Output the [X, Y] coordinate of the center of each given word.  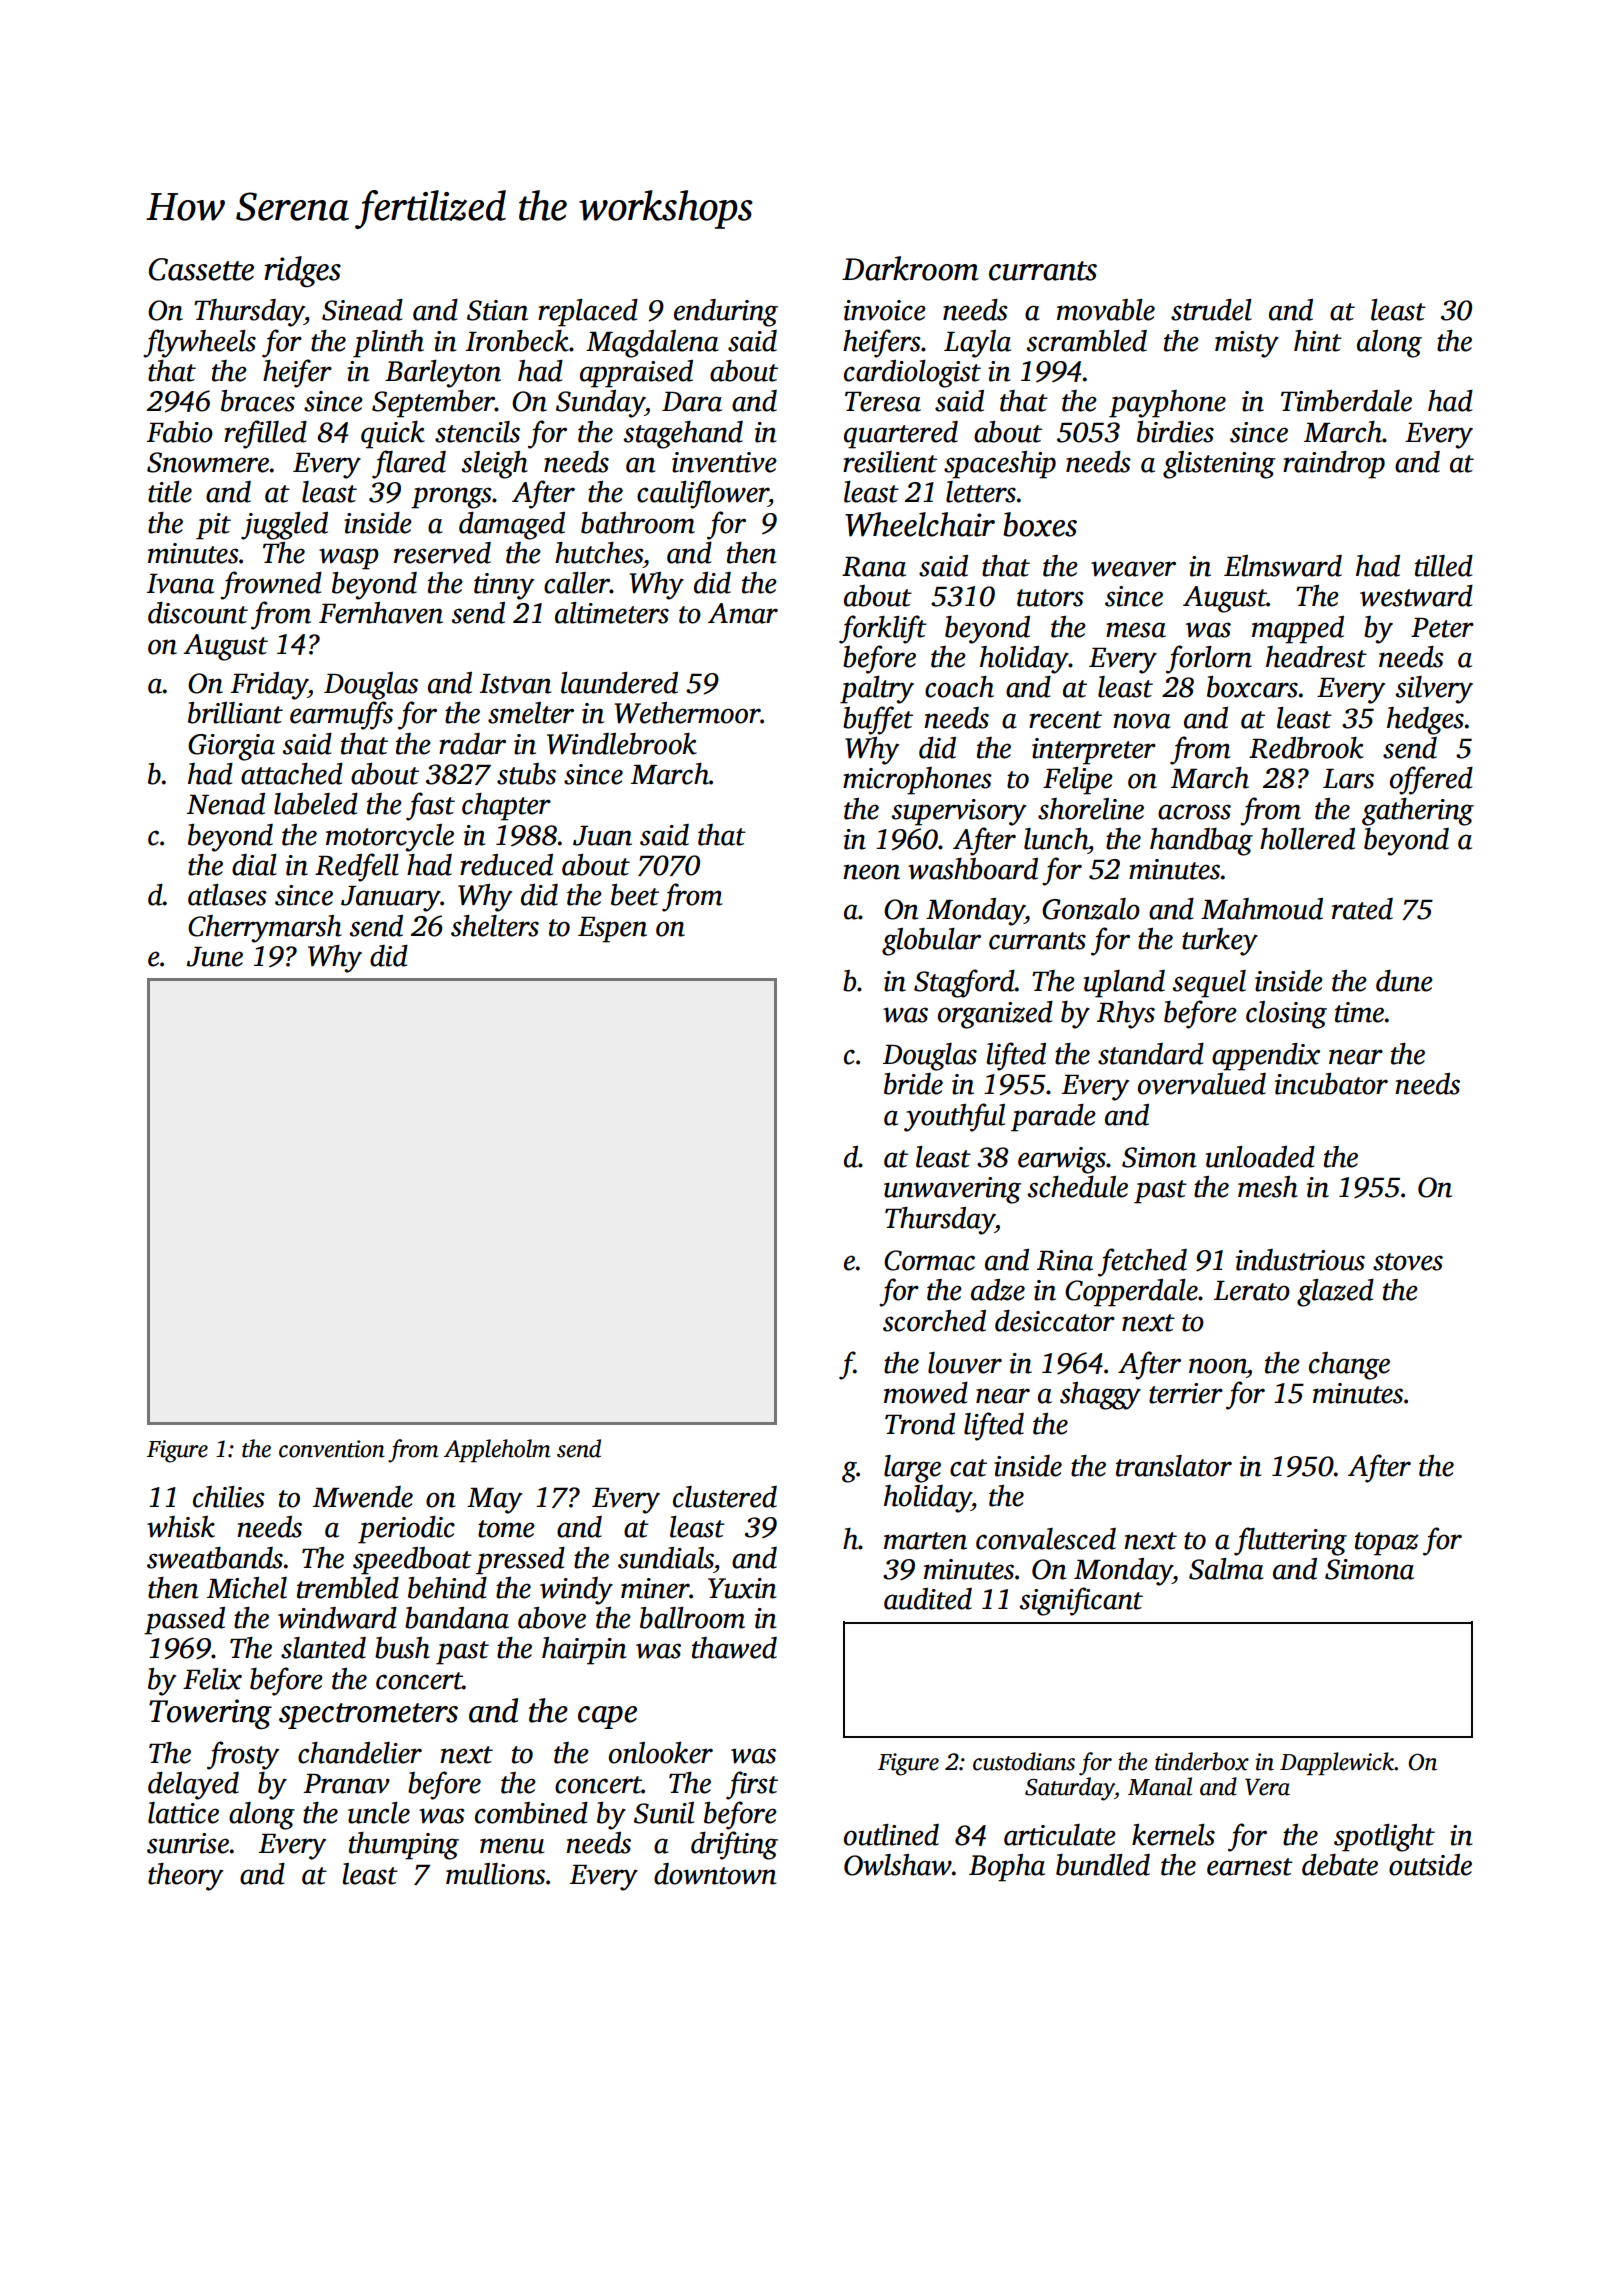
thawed [734, 1648]
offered [1431, 780]
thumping [404, 1846]
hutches [599, 553]
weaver [1133, 569]
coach [959, 687]
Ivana [180, 584]
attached [292, 774]
